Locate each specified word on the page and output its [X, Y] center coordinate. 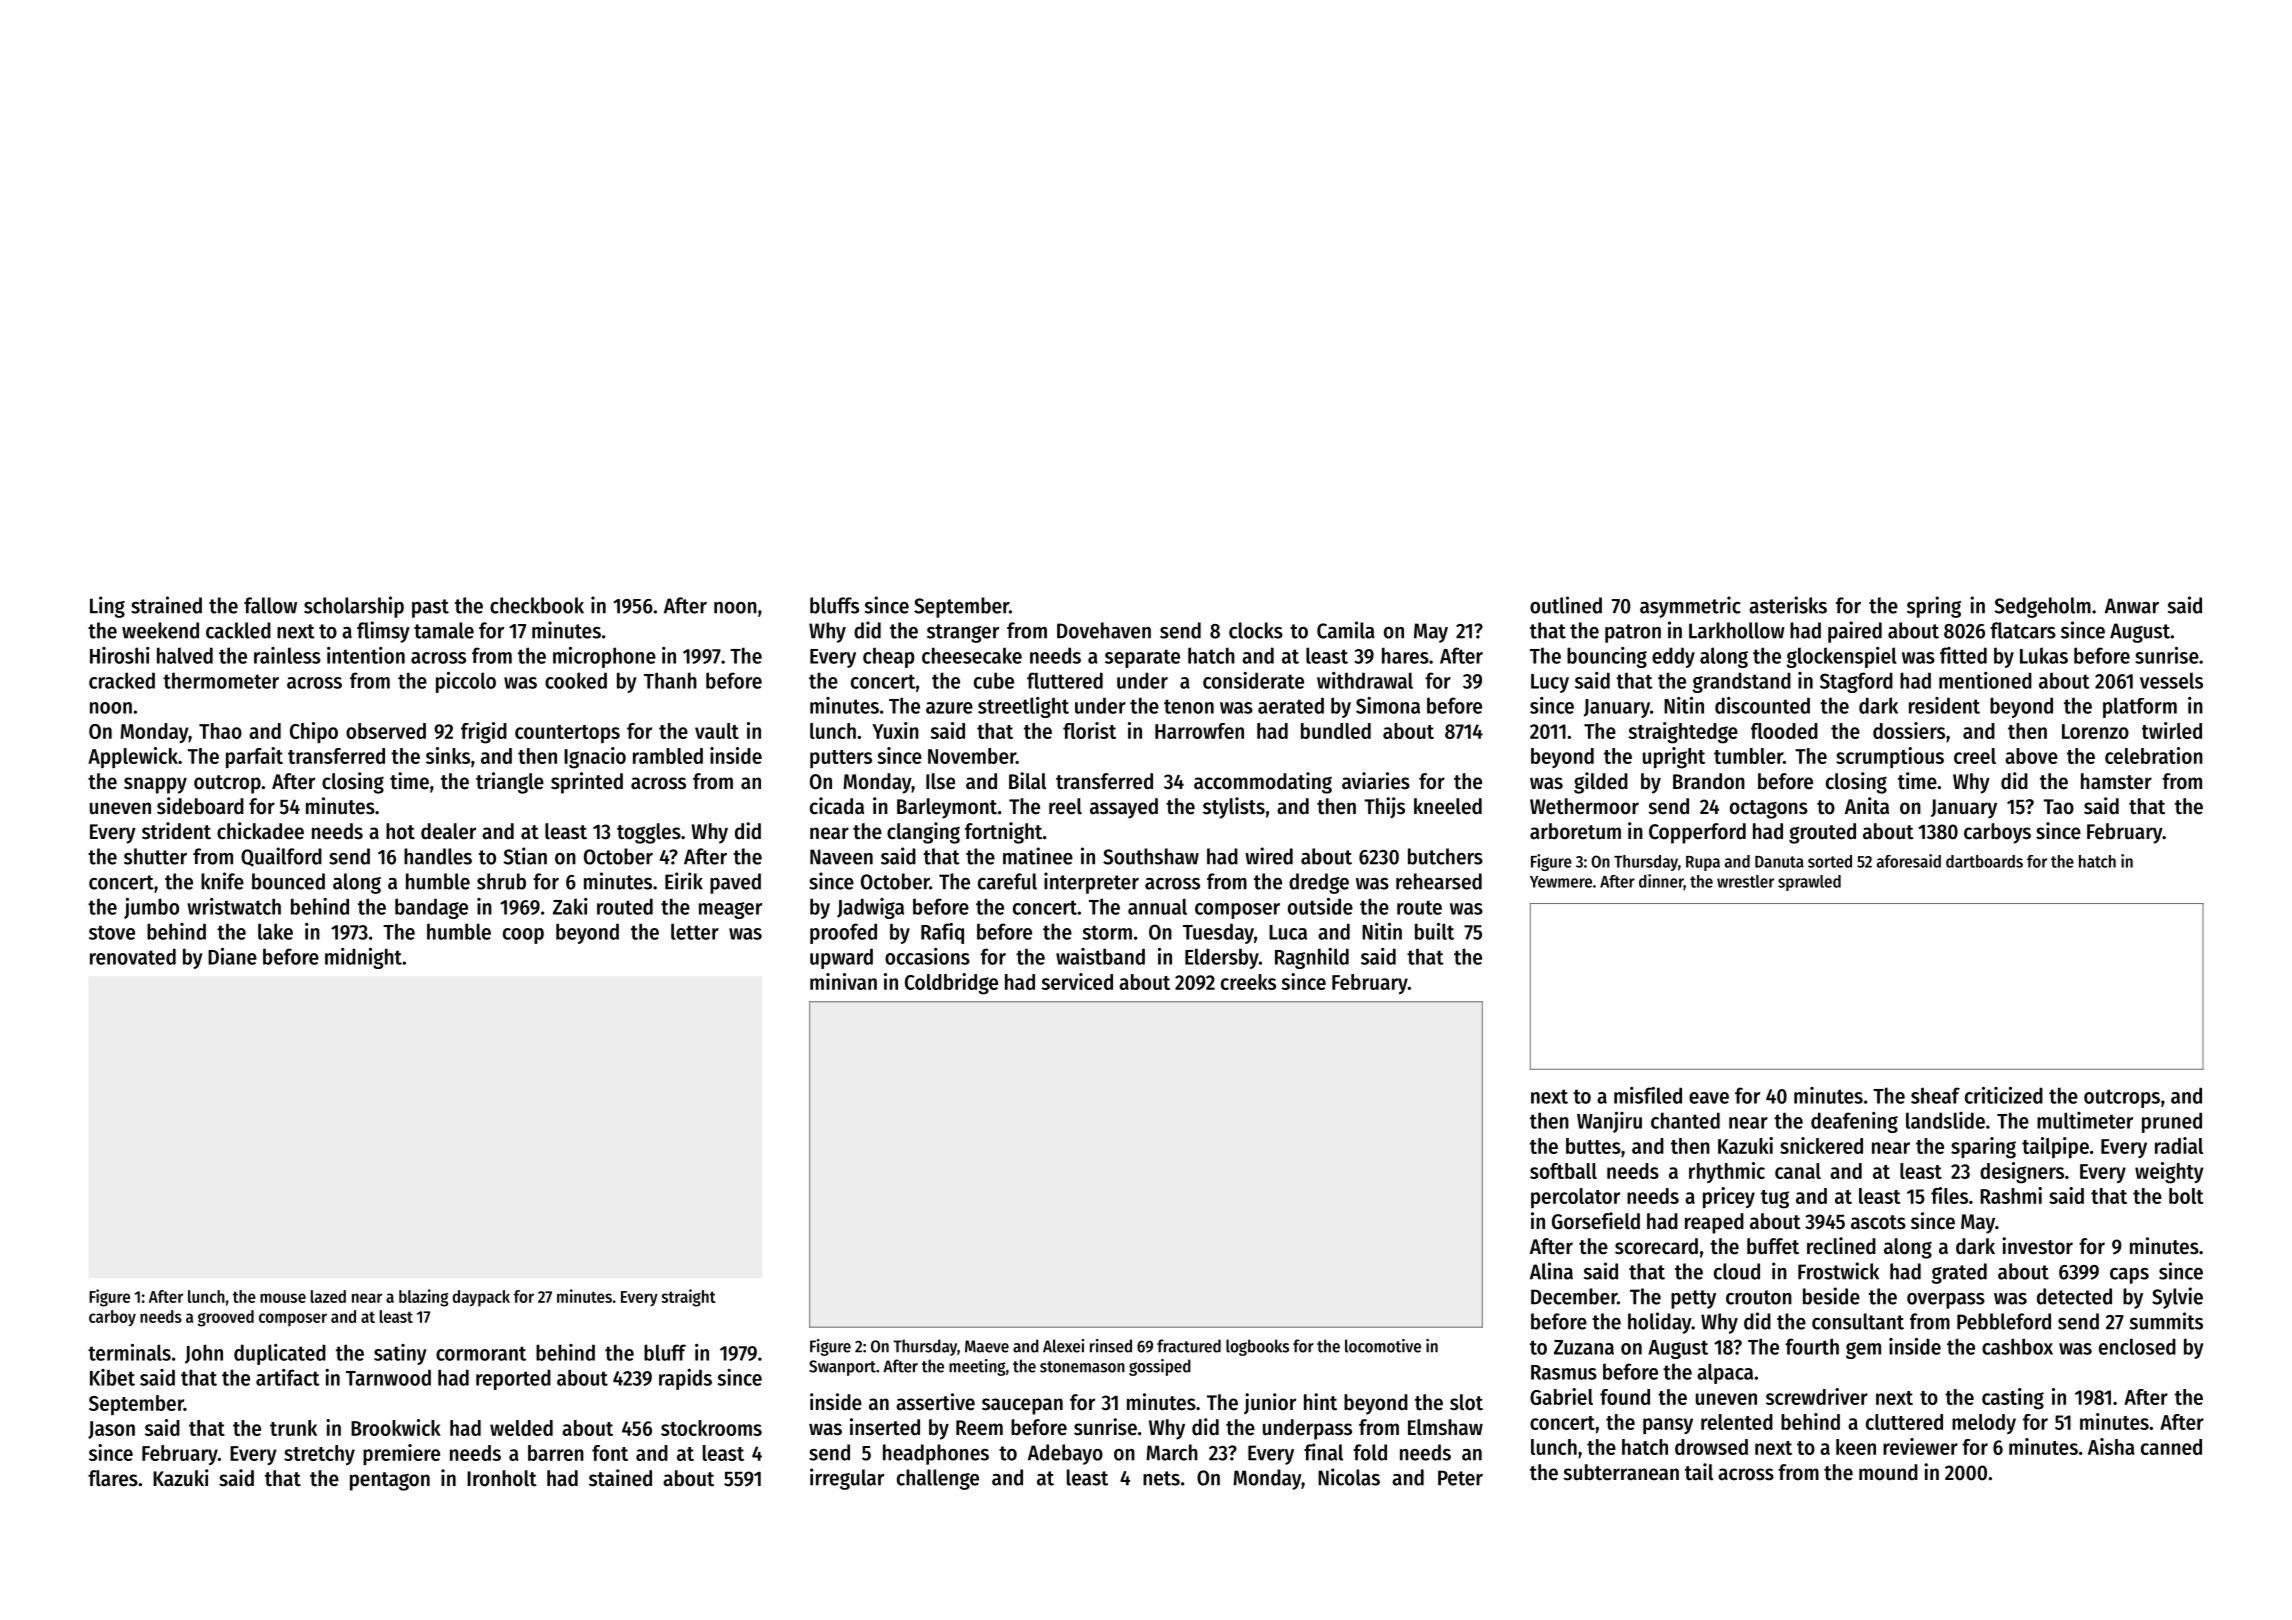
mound [1888, 1472]
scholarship [354, 607]
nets [1161, 1478]
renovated [133, 956]
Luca [1288, 932]
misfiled [1648, 1095]
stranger [963, 633]
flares [113, 1478]
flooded [1784, 731]
